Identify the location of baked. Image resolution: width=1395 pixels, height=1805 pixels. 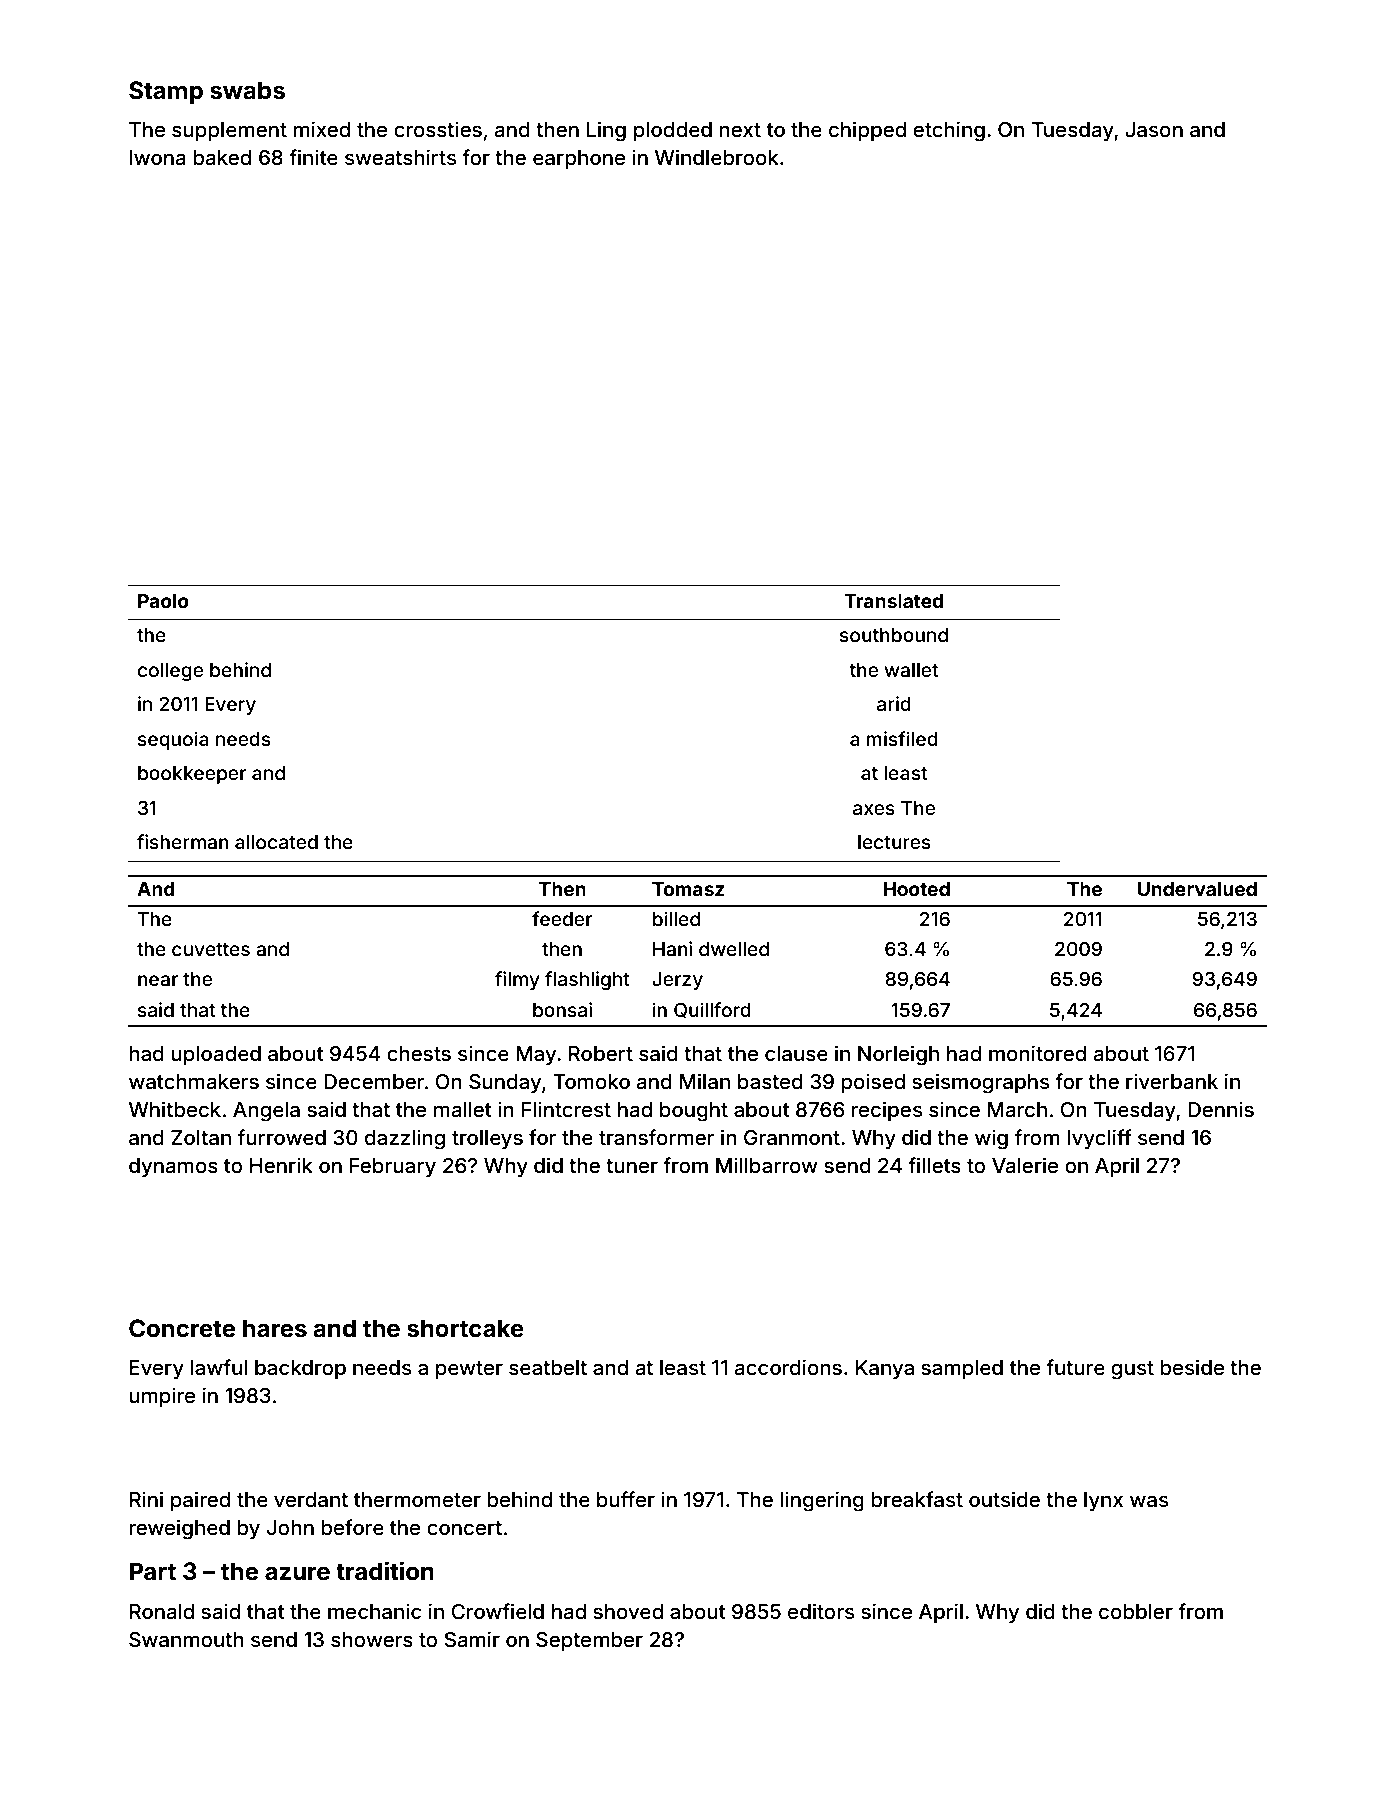
(222, 157).
